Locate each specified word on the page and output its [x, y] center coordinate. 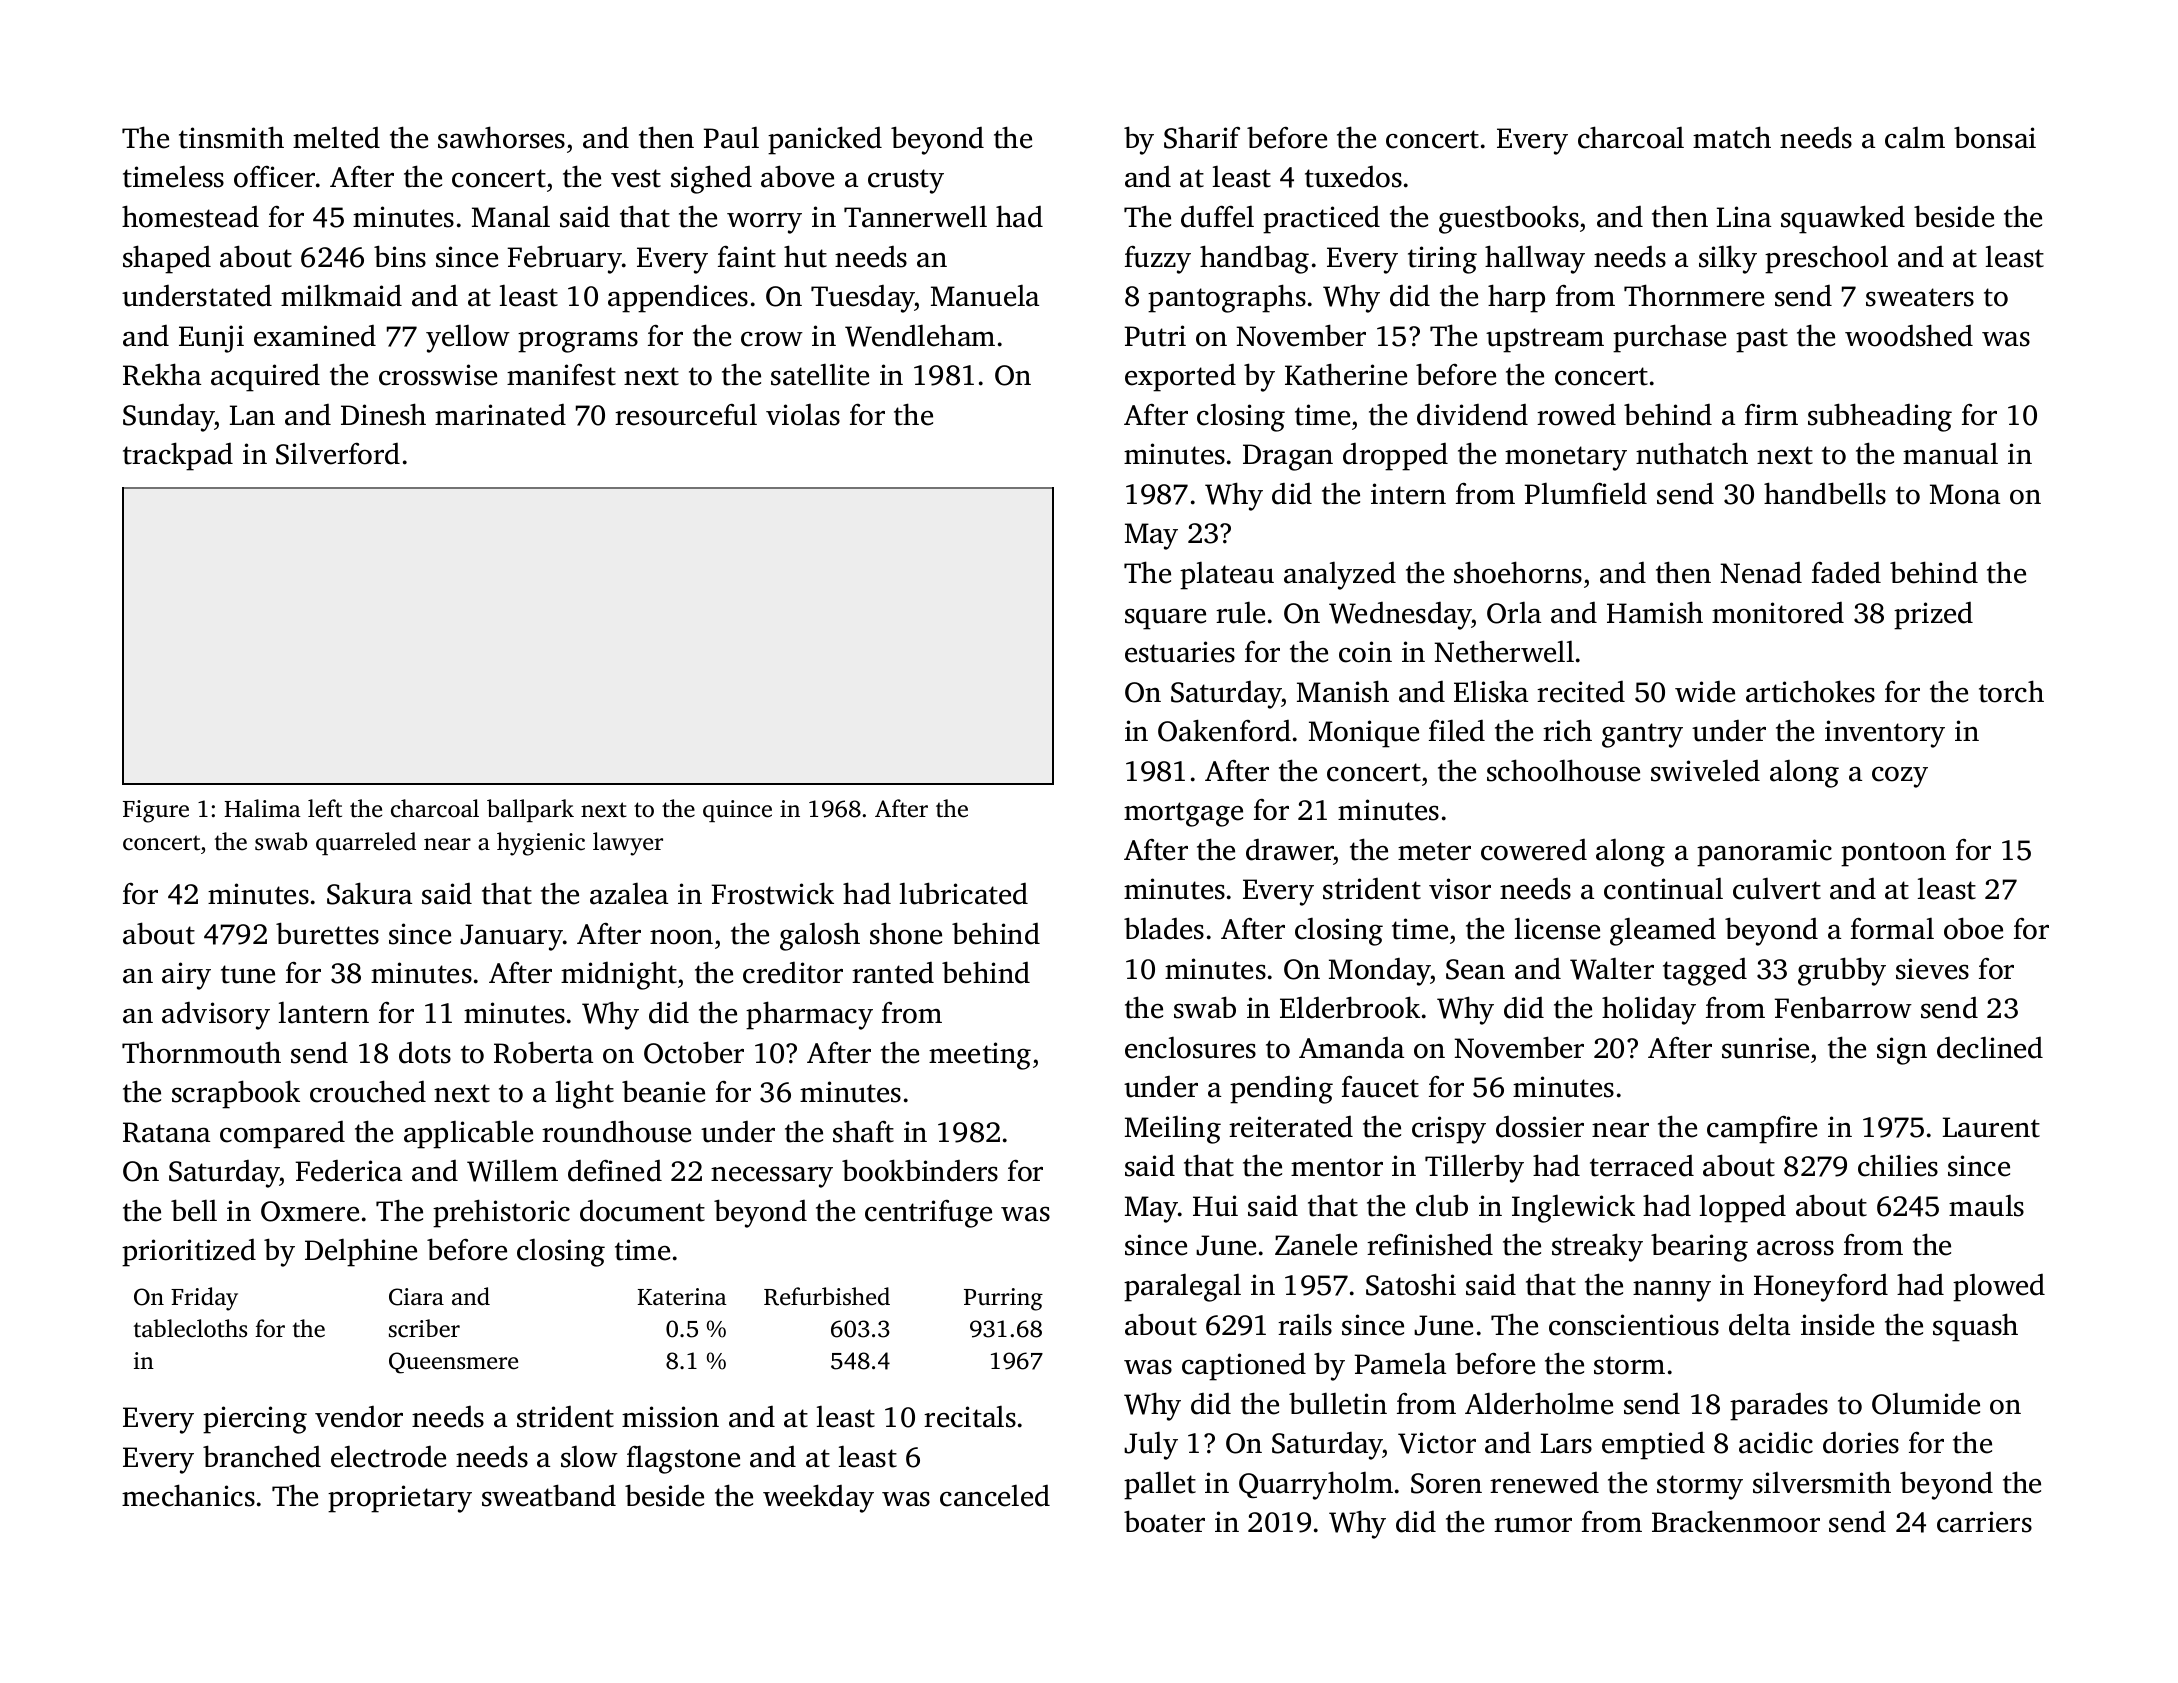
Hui [1215, 1206]
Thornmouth [201, 1052]
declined [1990, 1047]
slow [589, 1456]
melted [336, 137]
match [1732, 137]
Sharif [1202, 137]
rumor [1533, 1525]
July [1151, 1445]
